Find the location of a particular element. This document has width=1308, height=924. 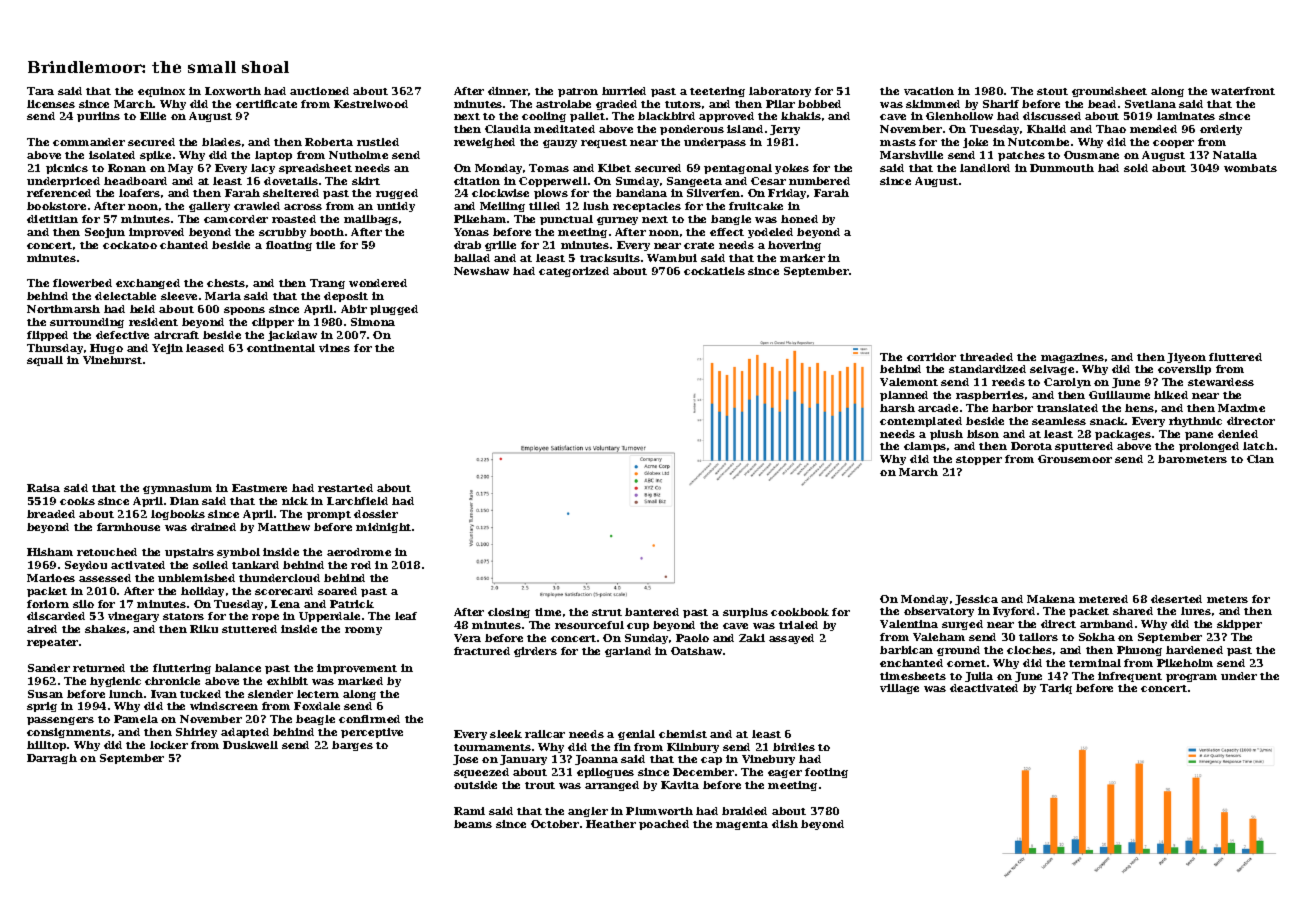

gymnasium is located at coordinates (177, 489).
